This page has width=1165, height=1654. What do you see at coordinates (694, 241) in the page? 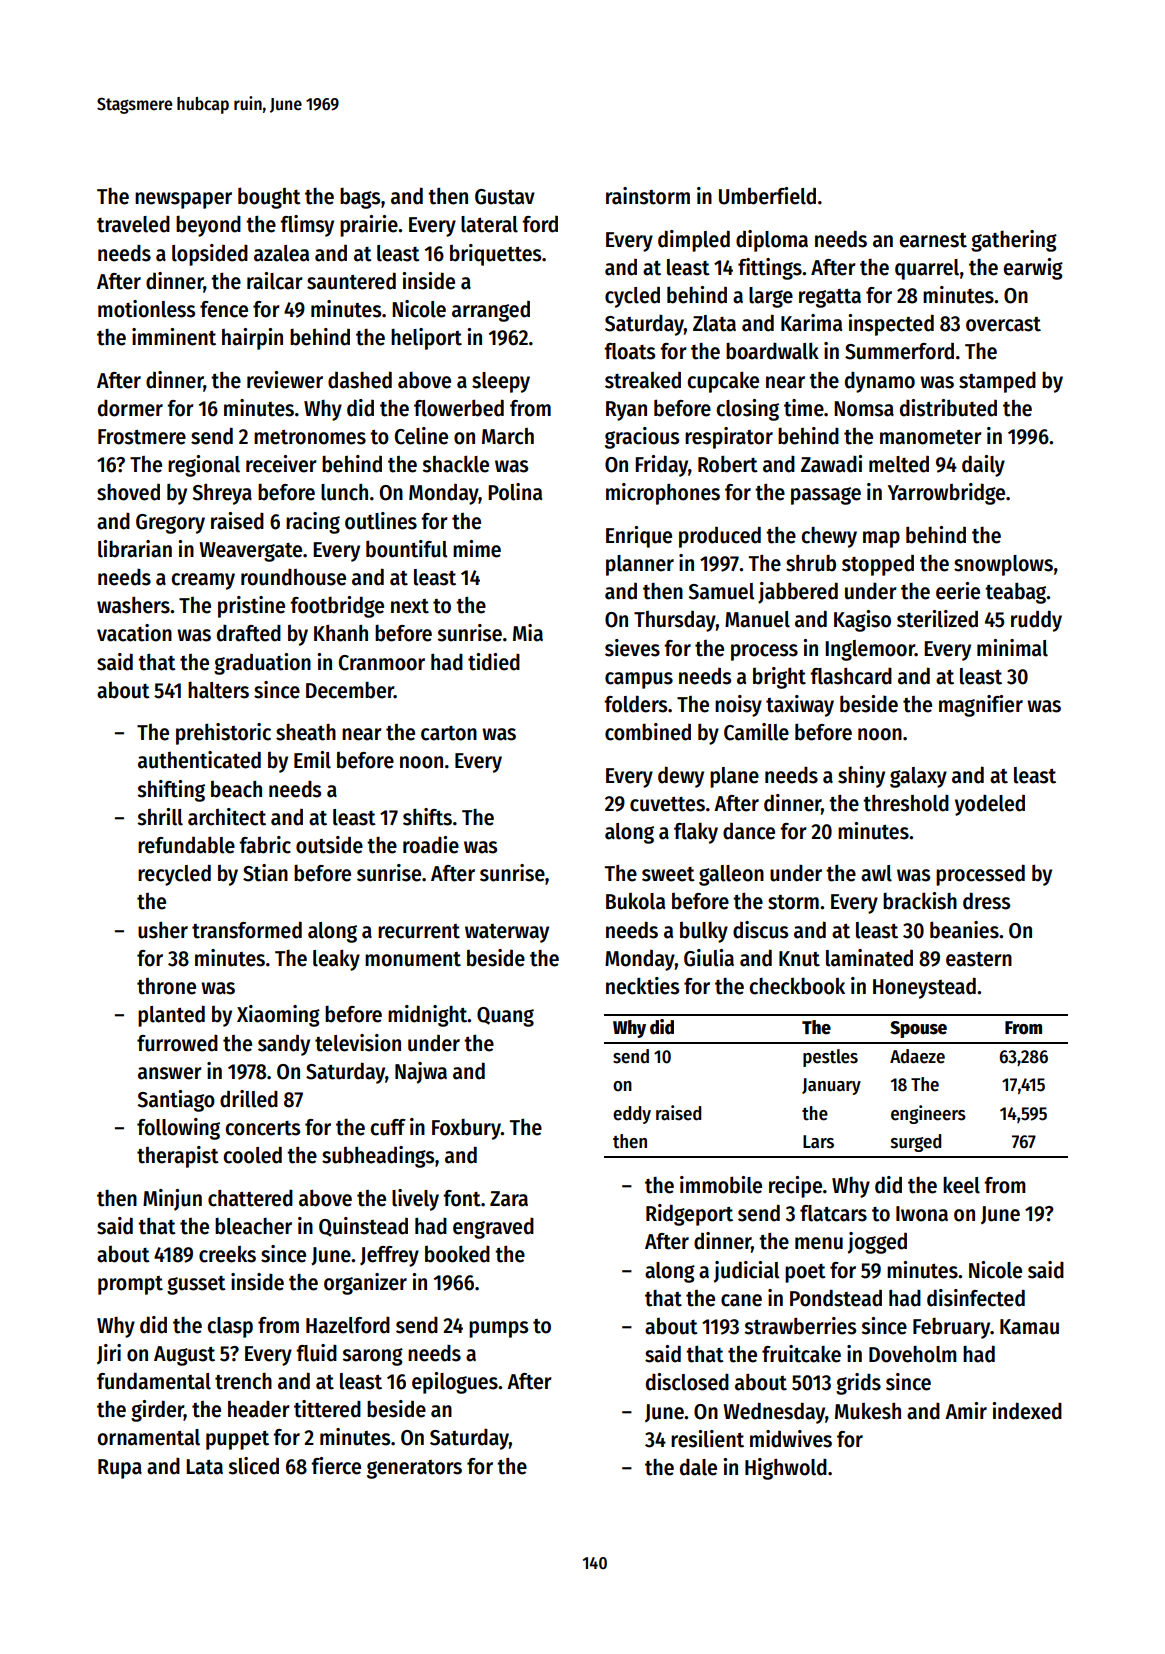
I see `dimpled` at bounding box center [694, 241].
